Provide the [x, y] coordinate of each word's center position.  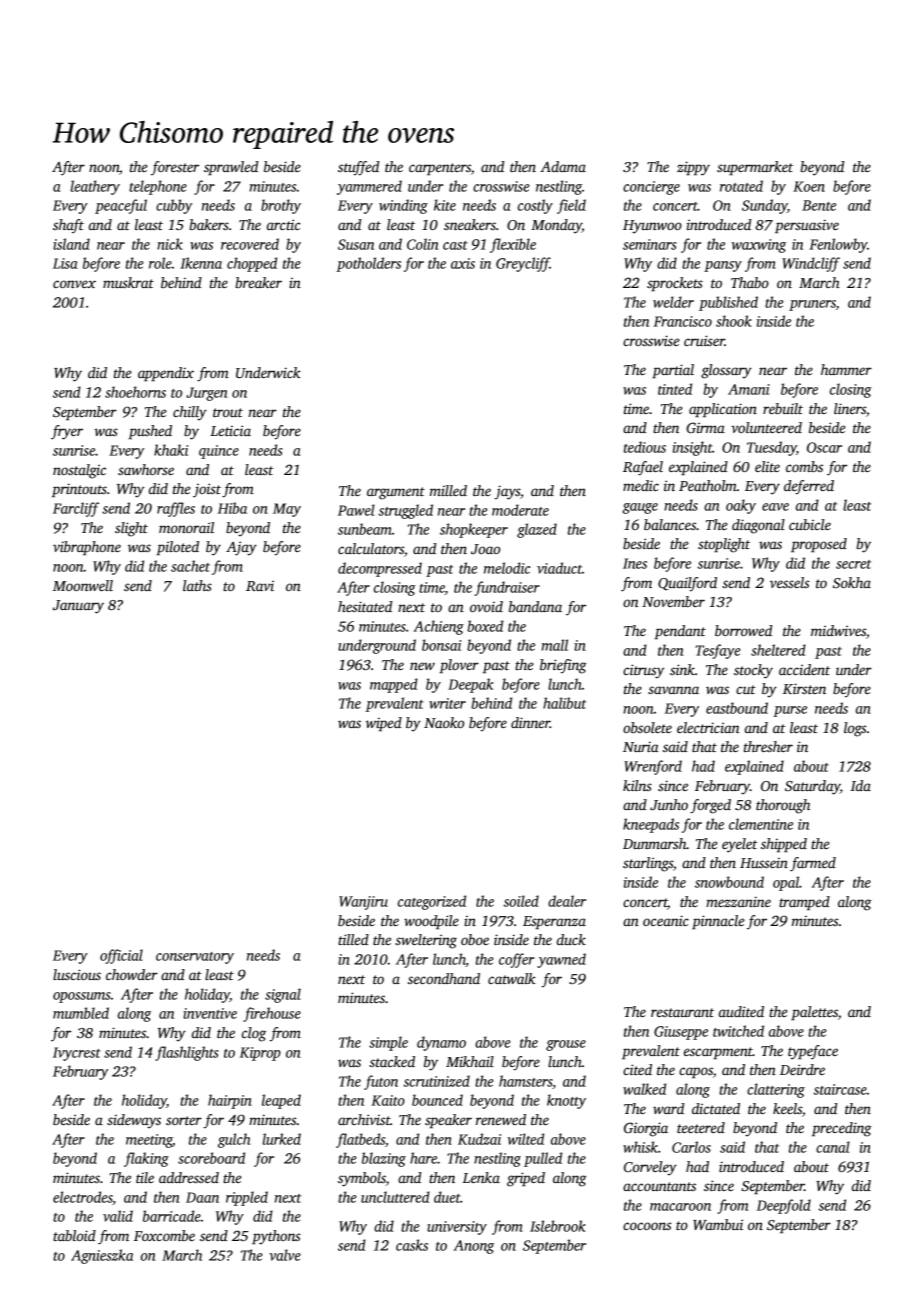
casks [412, 1245]
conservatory [195, 958]
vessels [790, 582]
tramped [804, 903]
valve [285, 1255]
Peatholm [708, 485]
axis [463, 263]
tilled [353, 939]
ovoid [486, 606]
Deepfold [784, 1206]
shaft [68, 226]
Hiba [232, 508]
